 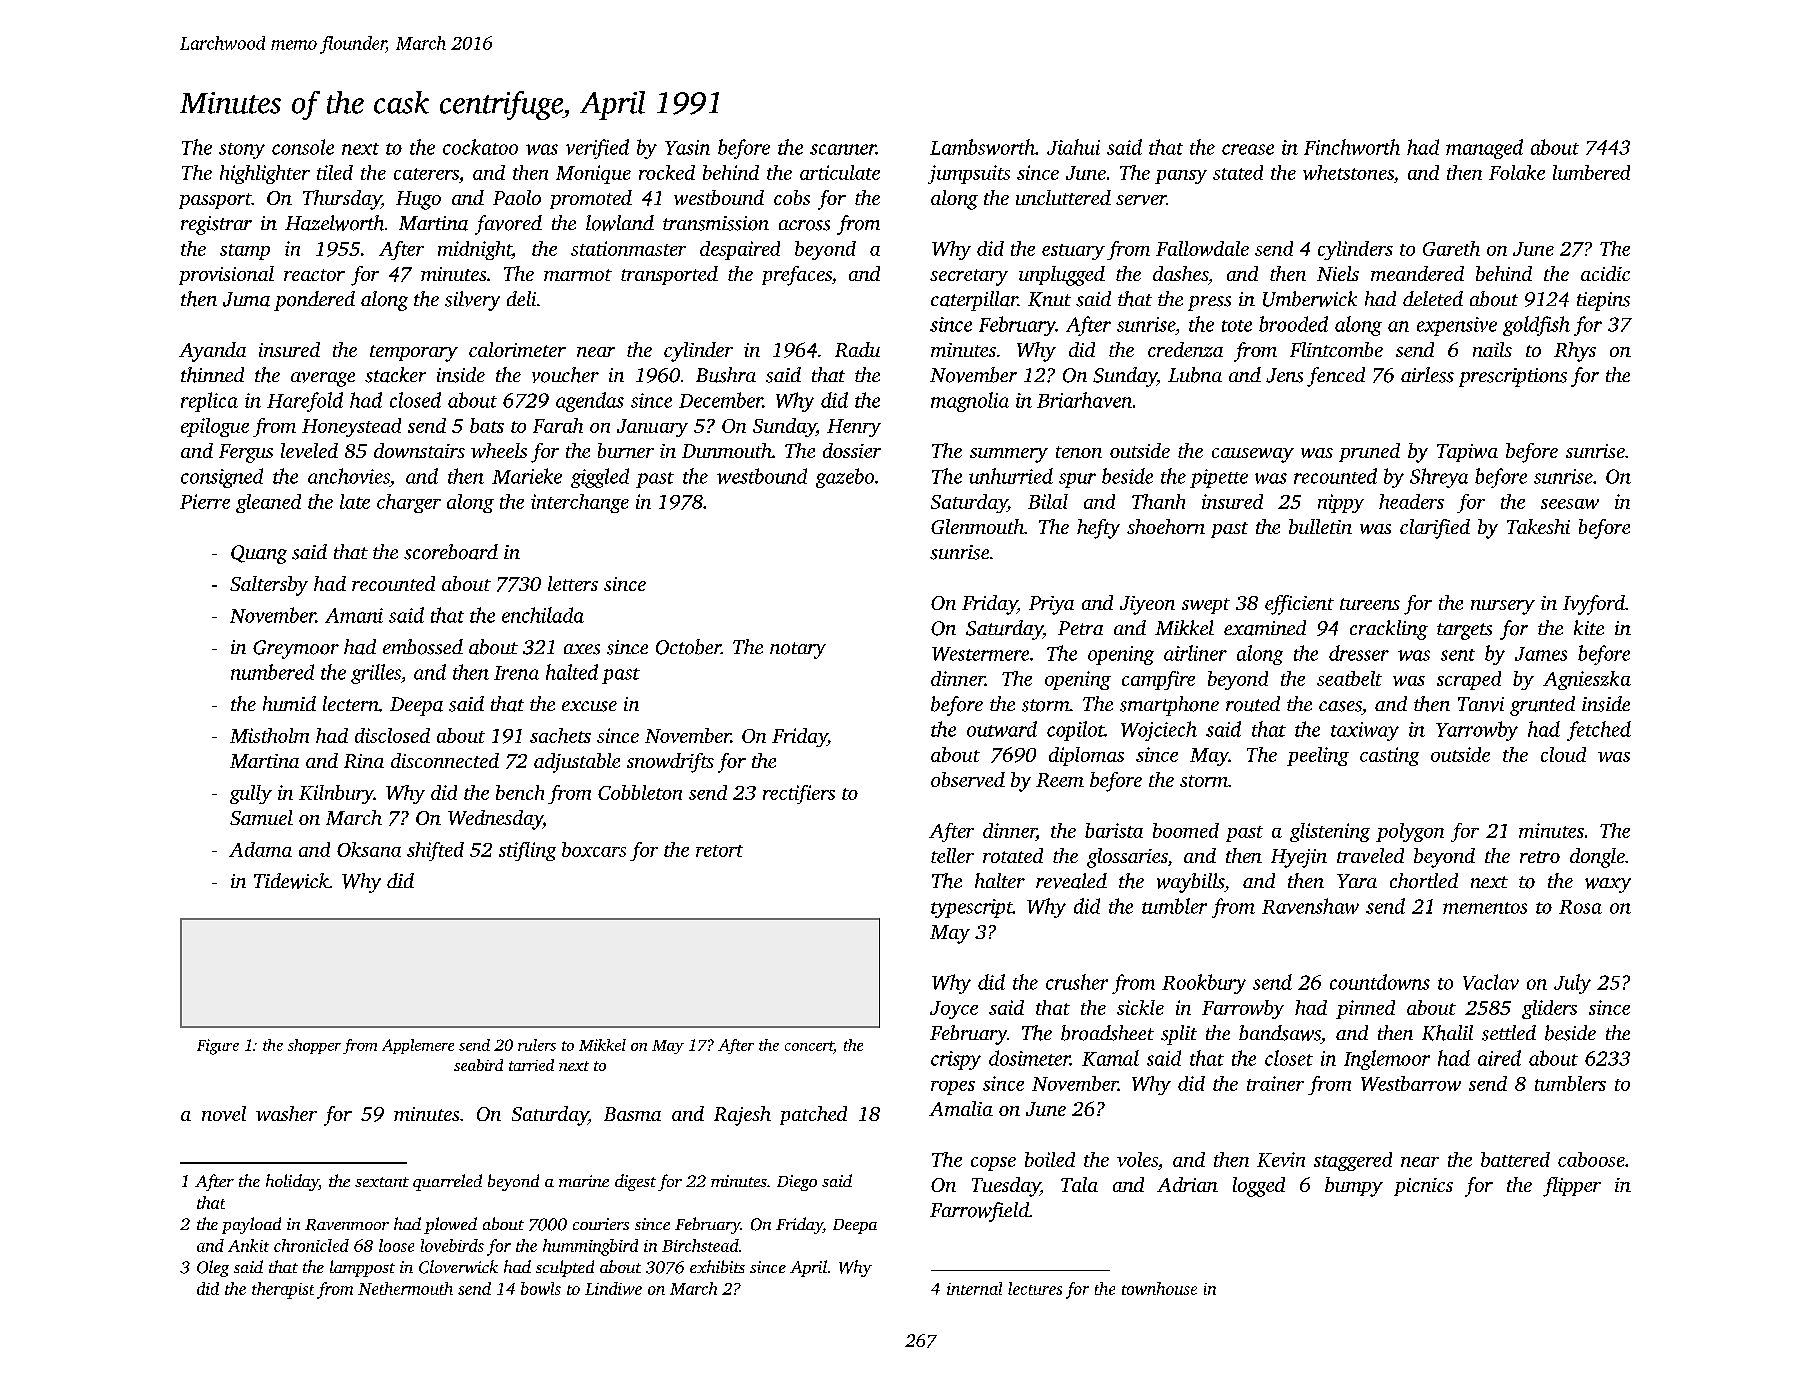 What do you see at coordinates (517, 349) in the screenshot?
I see `calorimeter` at bounding box center [517, 349].
